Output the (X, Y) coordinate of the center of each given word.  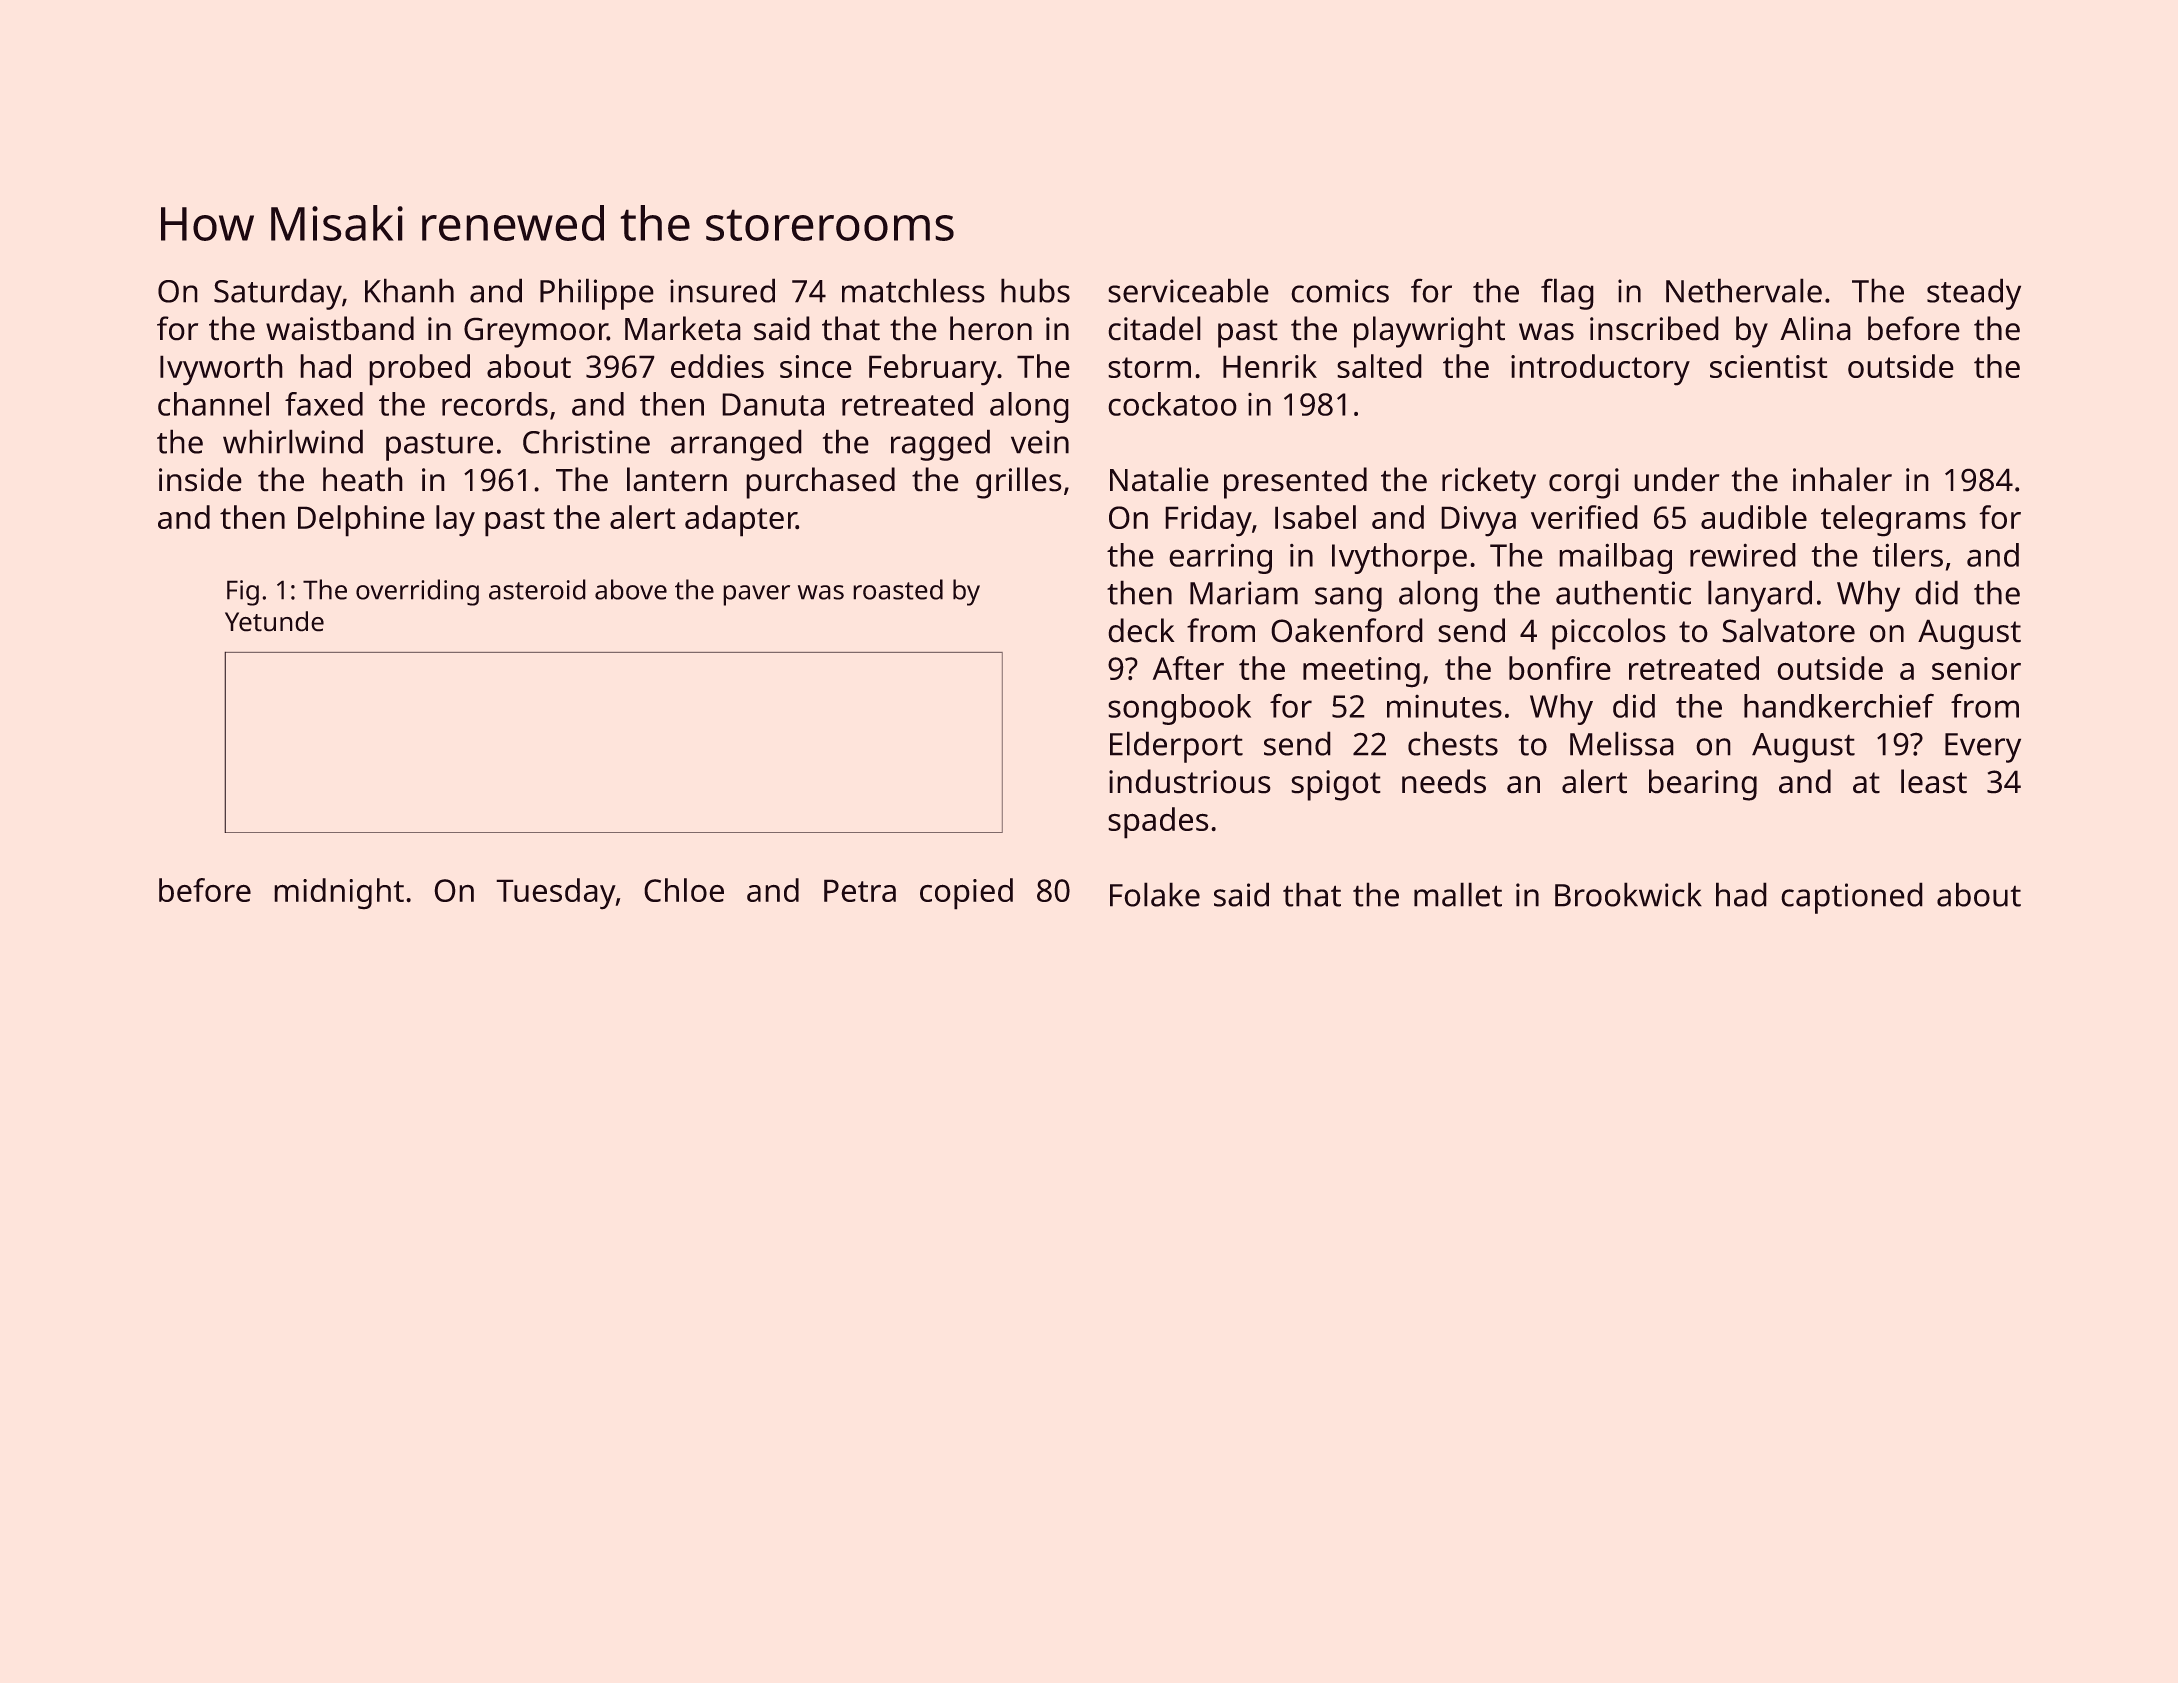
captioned (1852, 898)
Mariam (1244, 593)
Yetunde (274, 621)
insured (722, 290)
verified (1584, 517)
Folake (1155, 894)
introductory (1600, 370)
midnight (339, 894)
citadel (1154, 328)
